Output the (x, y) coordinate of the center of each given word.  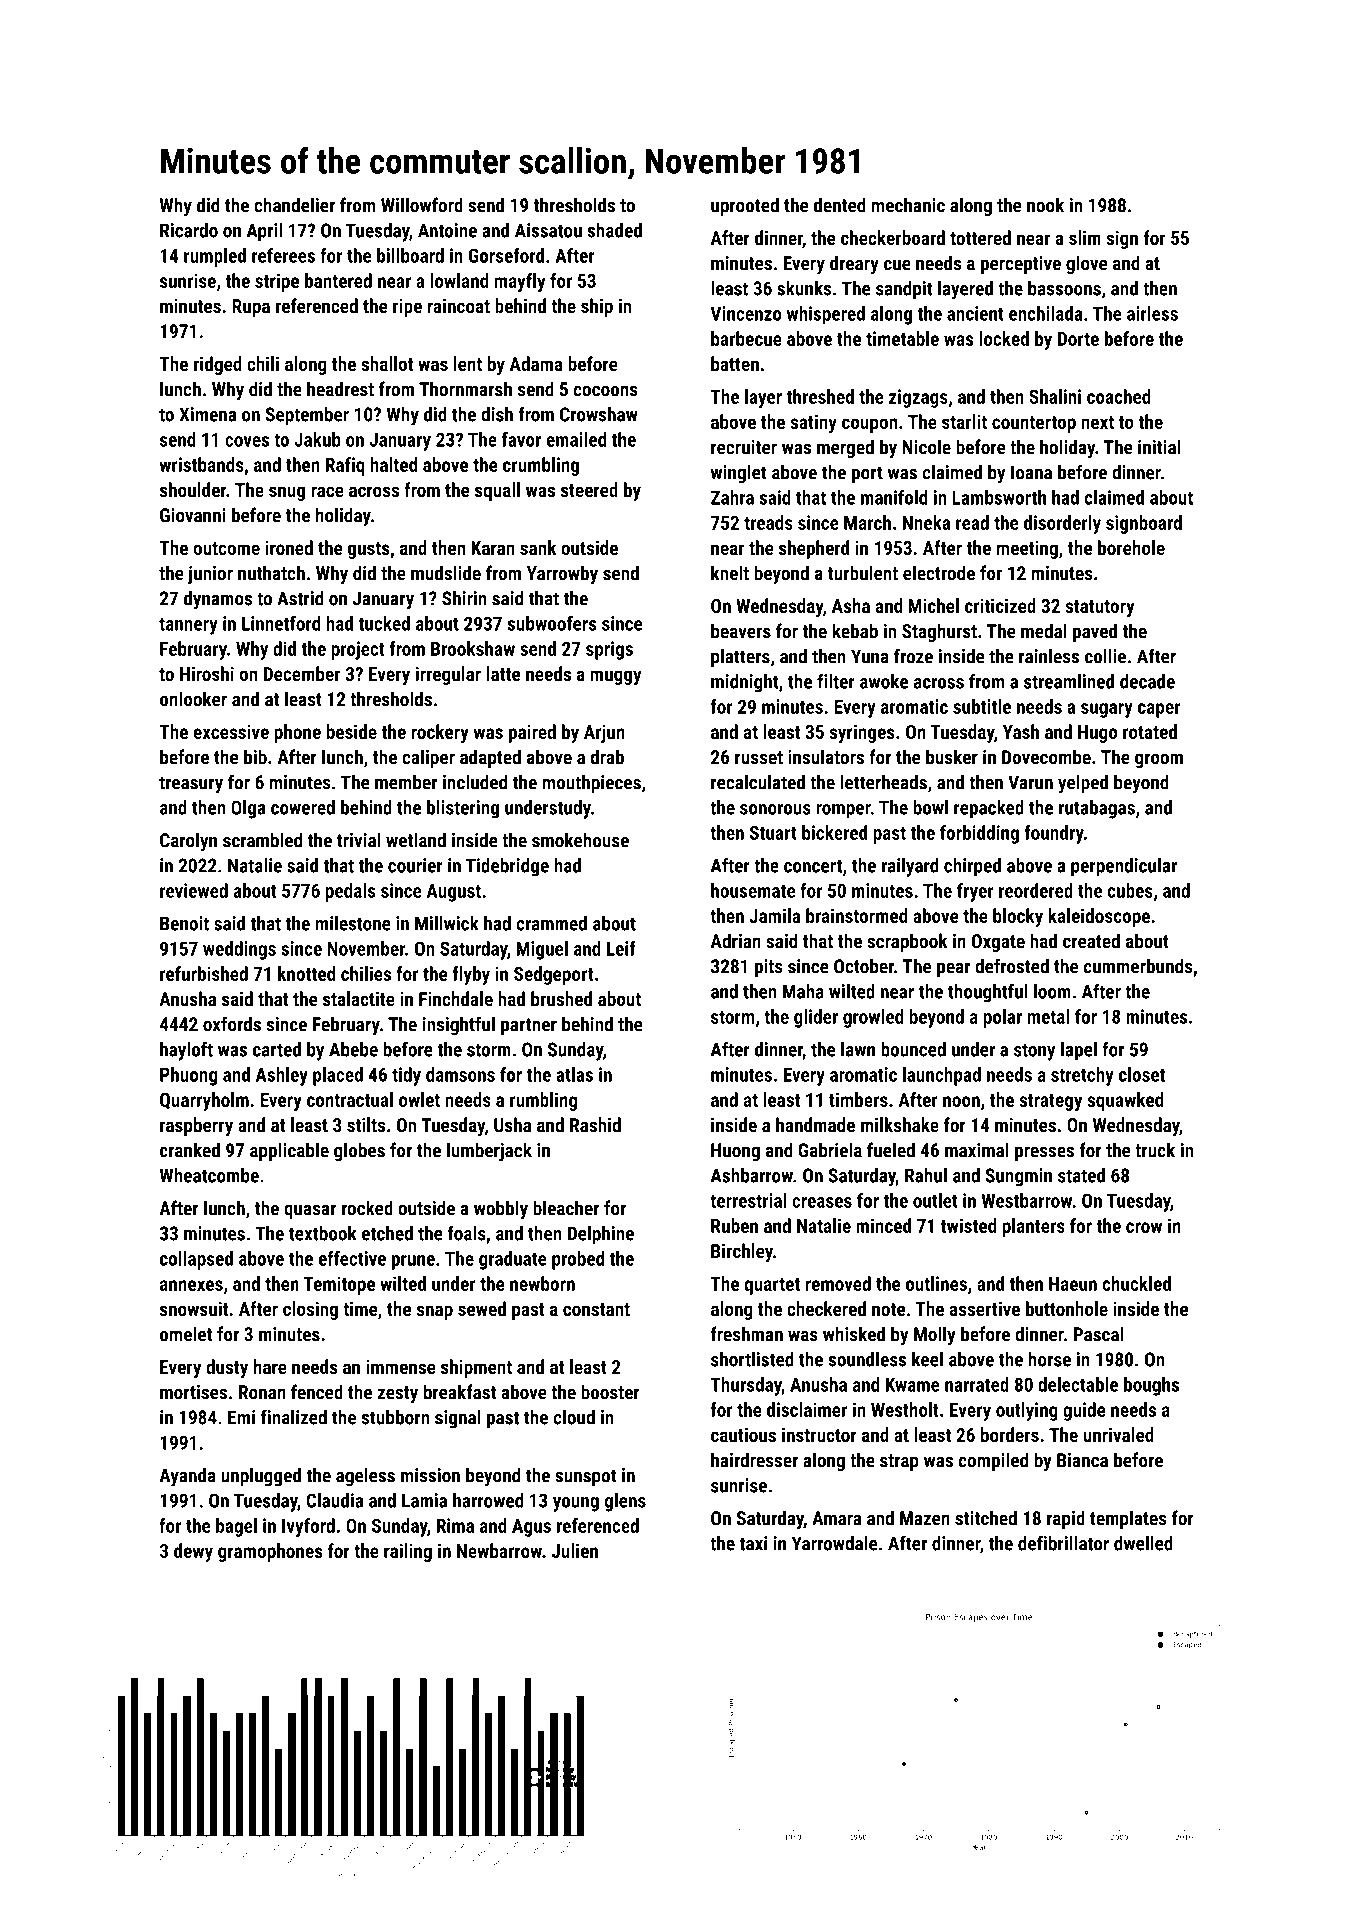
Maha (803, 991)
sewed (482, 1308)
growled (873, 1018)
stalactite (359, 998)
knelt (730, 573)
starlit (964, 421)
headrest (340, 389)
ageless (365, 1477)
